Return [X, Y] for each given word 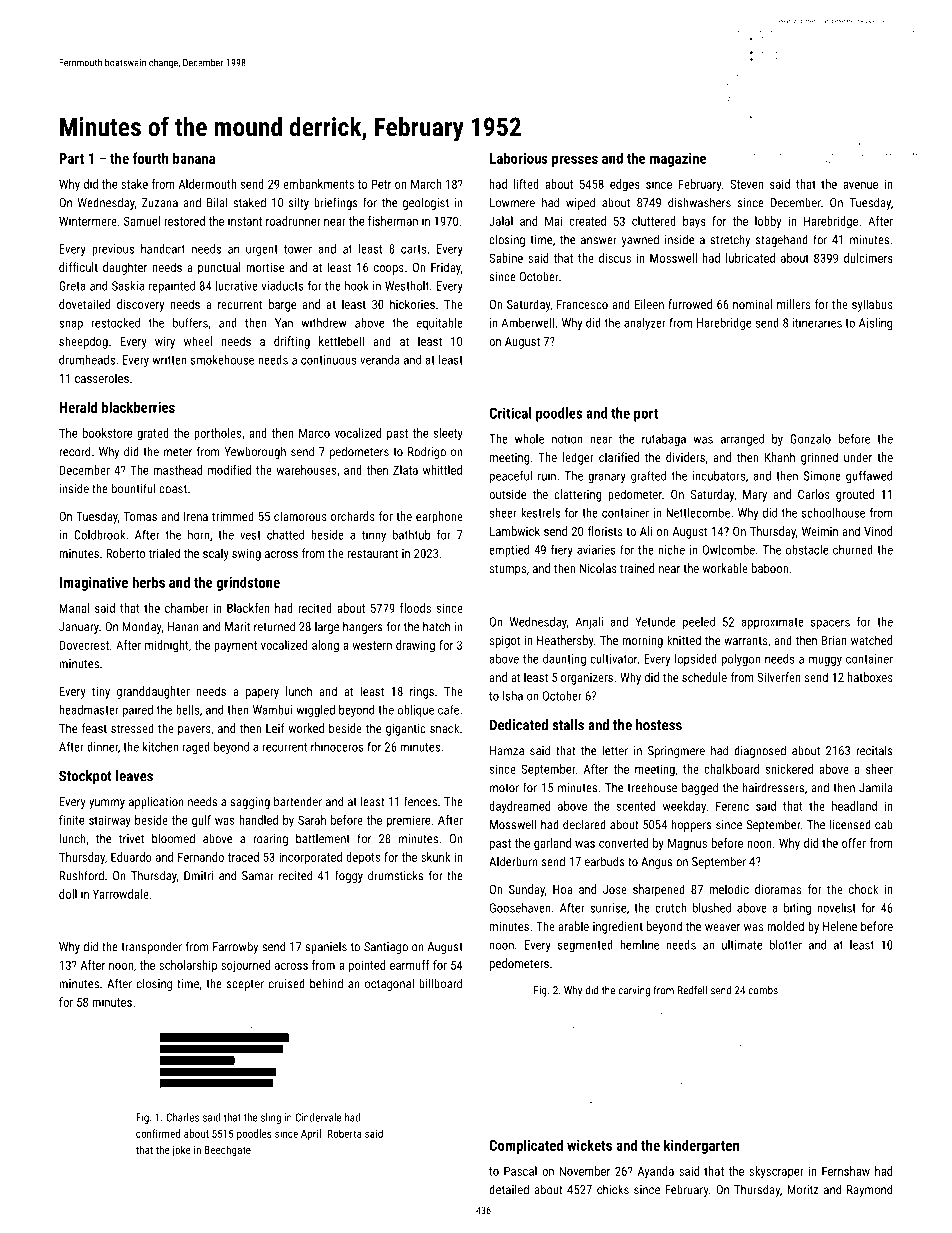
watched [871, 640]
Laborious [519, 158]
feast [94, 728]
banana [194, 158]
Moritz [803, 1190]
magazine [678, 160]
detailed [509, 1189]
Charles [182, 1117]
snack [444, 728]
